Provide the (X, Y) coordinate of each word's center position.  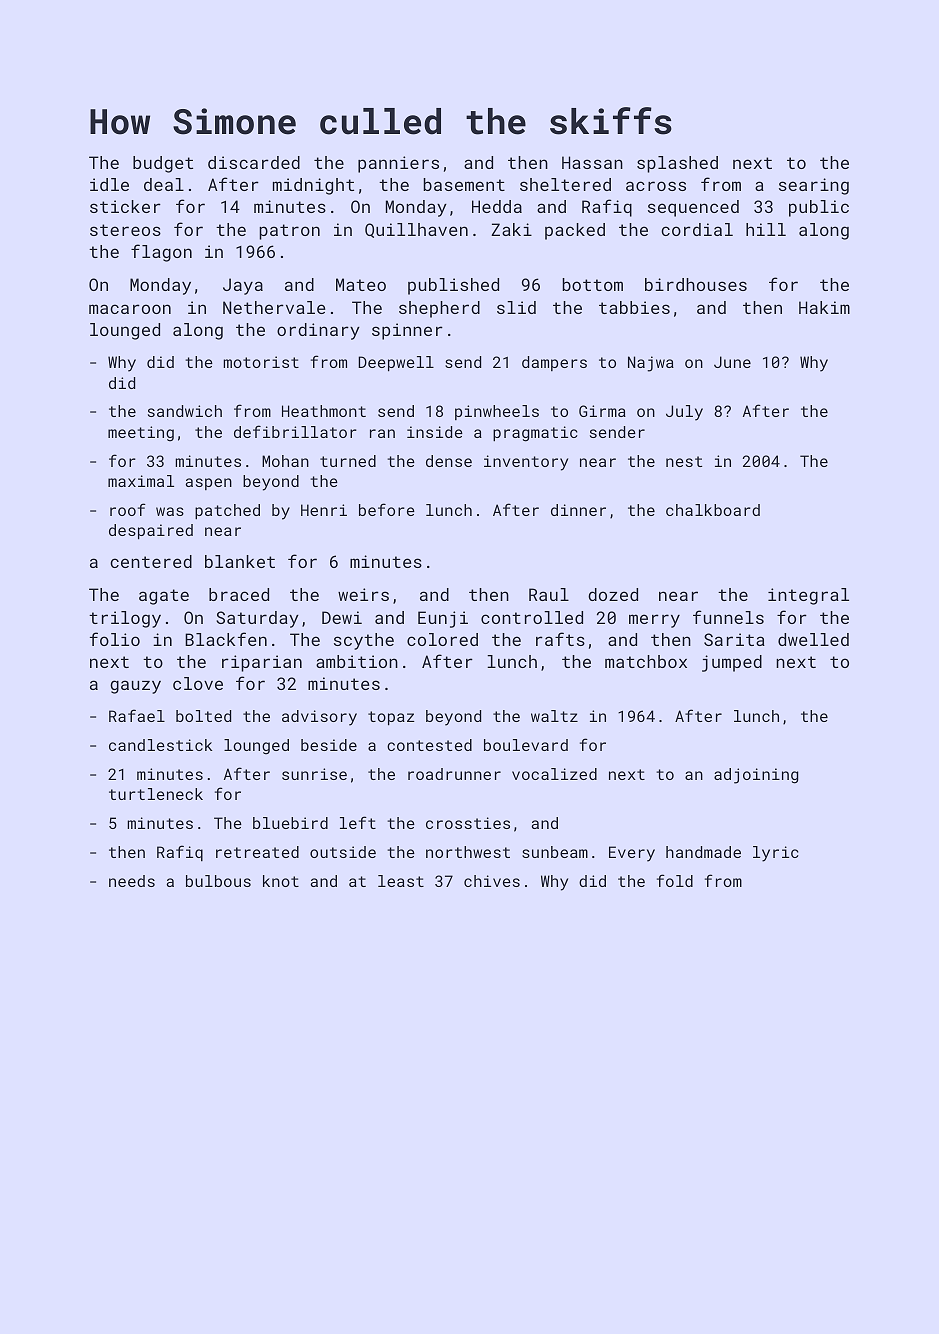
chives (492, 881)
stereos (125, 230)
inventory (526, 463)
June (732, 362)
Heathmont (324, 411)
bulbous (218, 881)
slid (516, 307)
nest (684, 461)
